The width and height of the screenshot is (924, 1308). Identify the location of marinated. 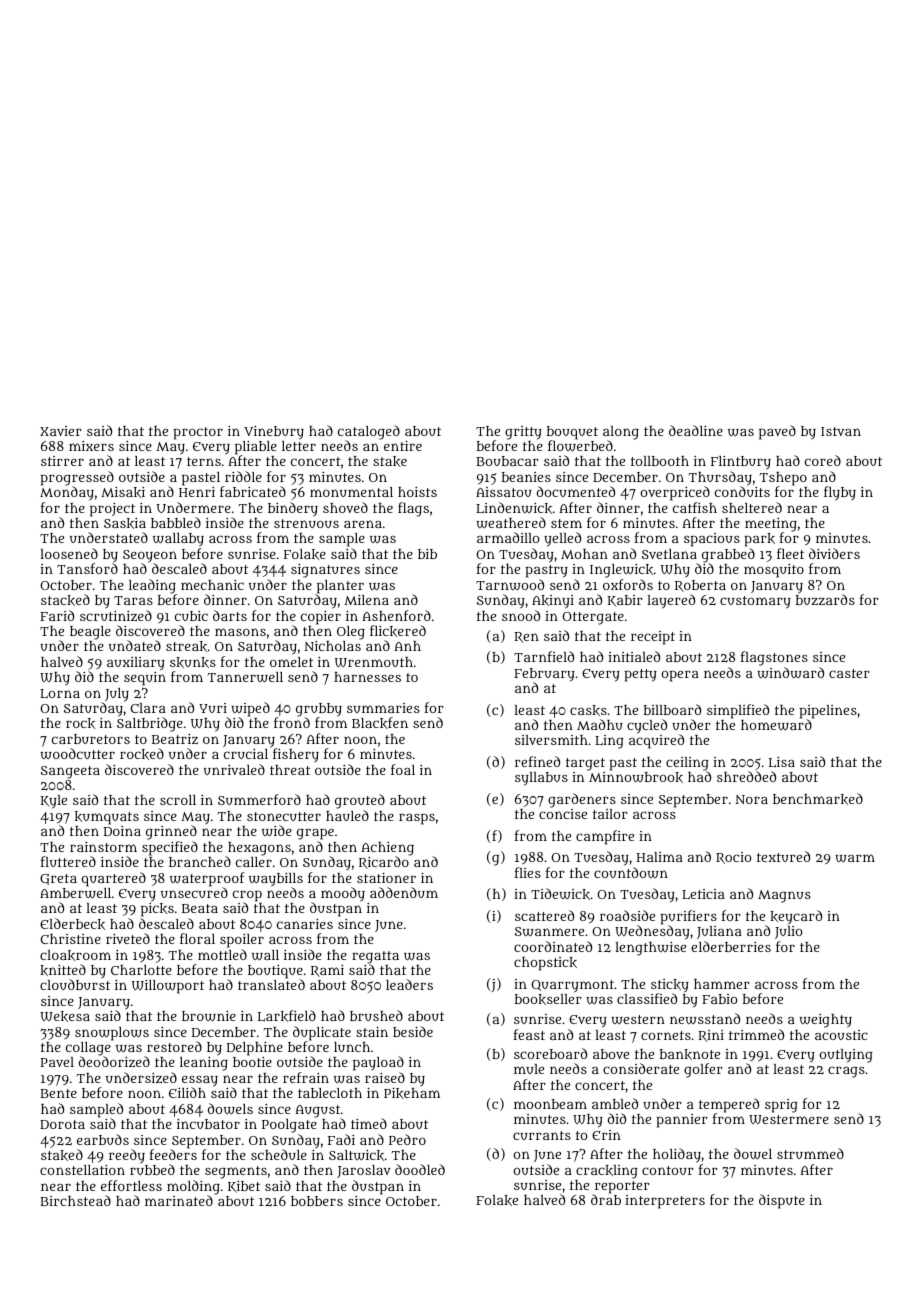
(179, 1200).
